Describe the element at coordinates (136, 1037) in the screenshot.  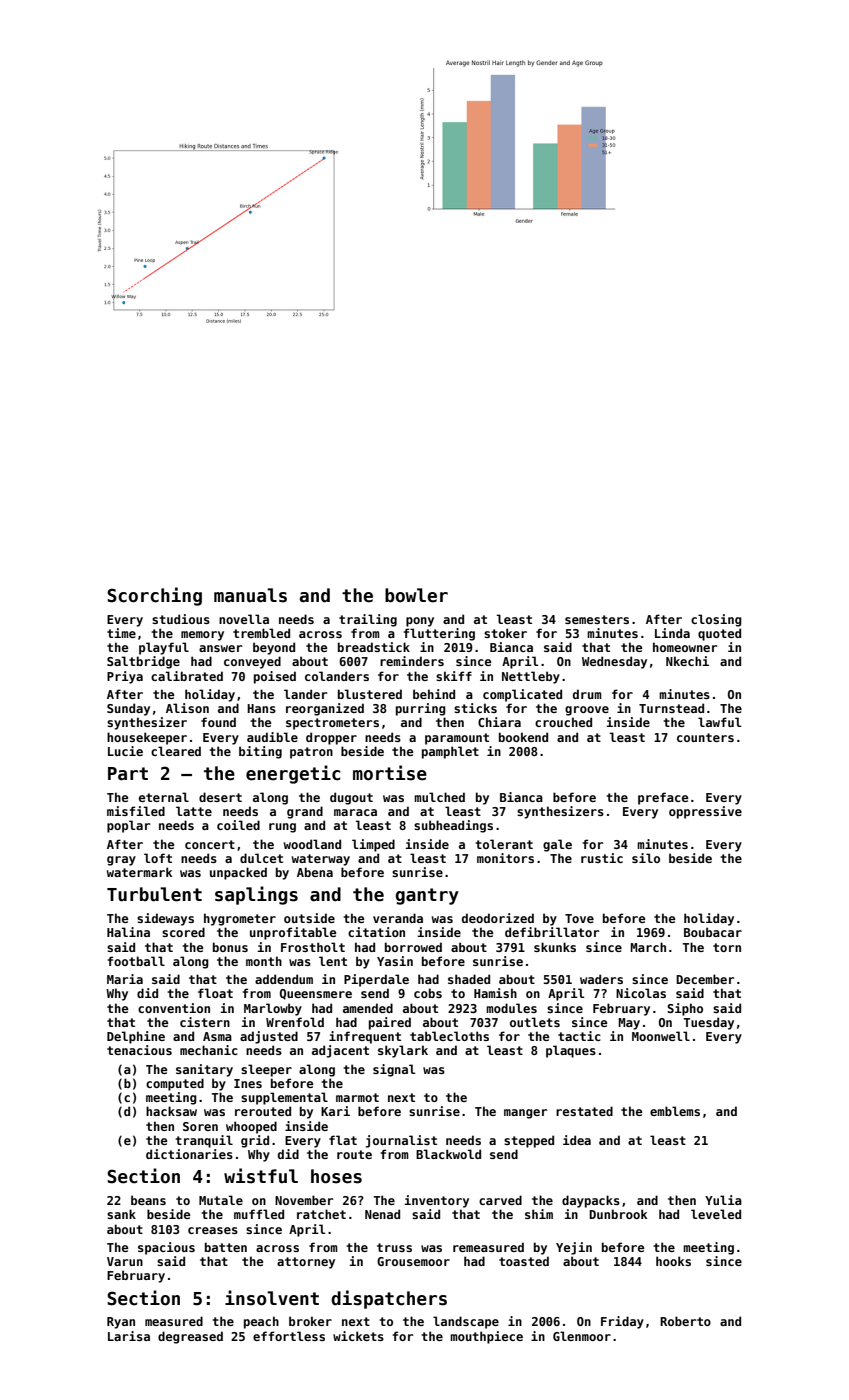
I see `Delphine` at that location.
